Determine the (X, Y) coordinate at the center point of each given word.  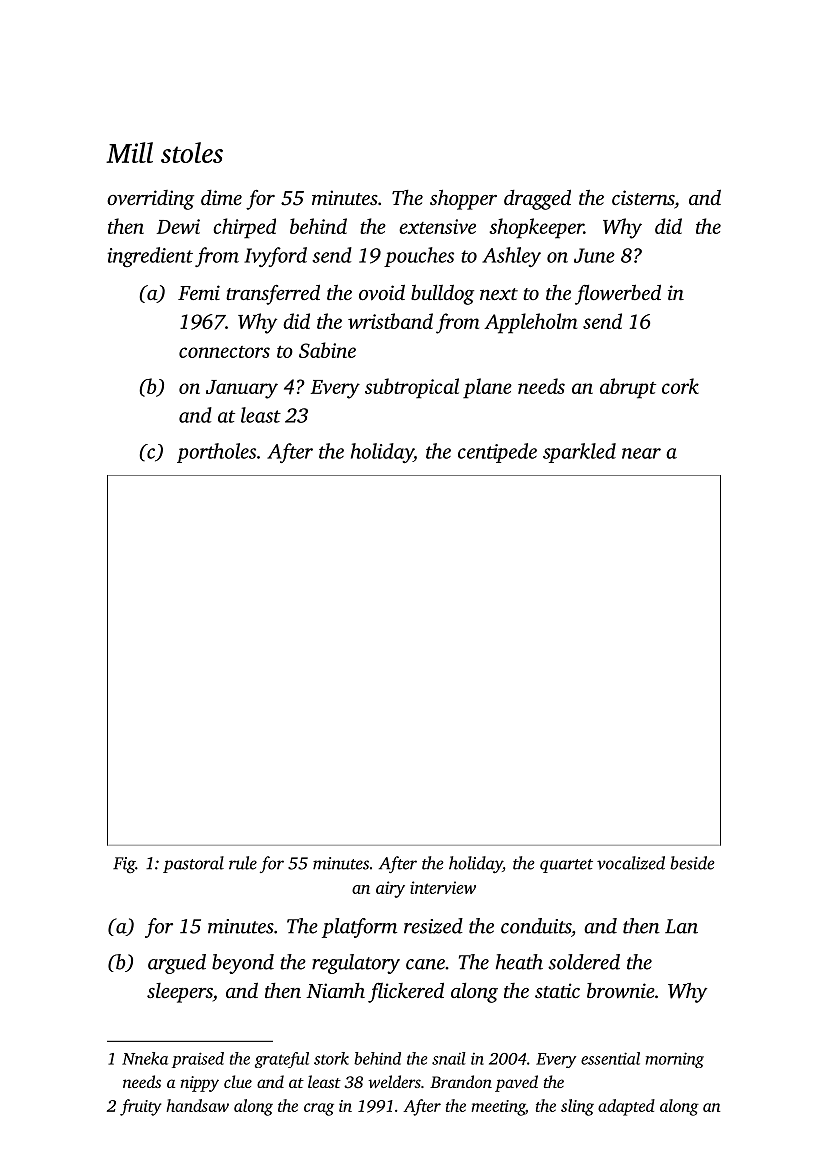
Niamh (335, 990)
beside (692, 863)
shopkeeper (536, 228)
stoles (192, 152)
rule (243, 863)
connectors (224, 352)
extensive (437, 226)
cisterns (643, 197)
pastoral (193, 864)
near (641, 453)
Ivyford (275, 257)
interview (443, 887)
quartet (566, 866)
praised (198, 1060)
